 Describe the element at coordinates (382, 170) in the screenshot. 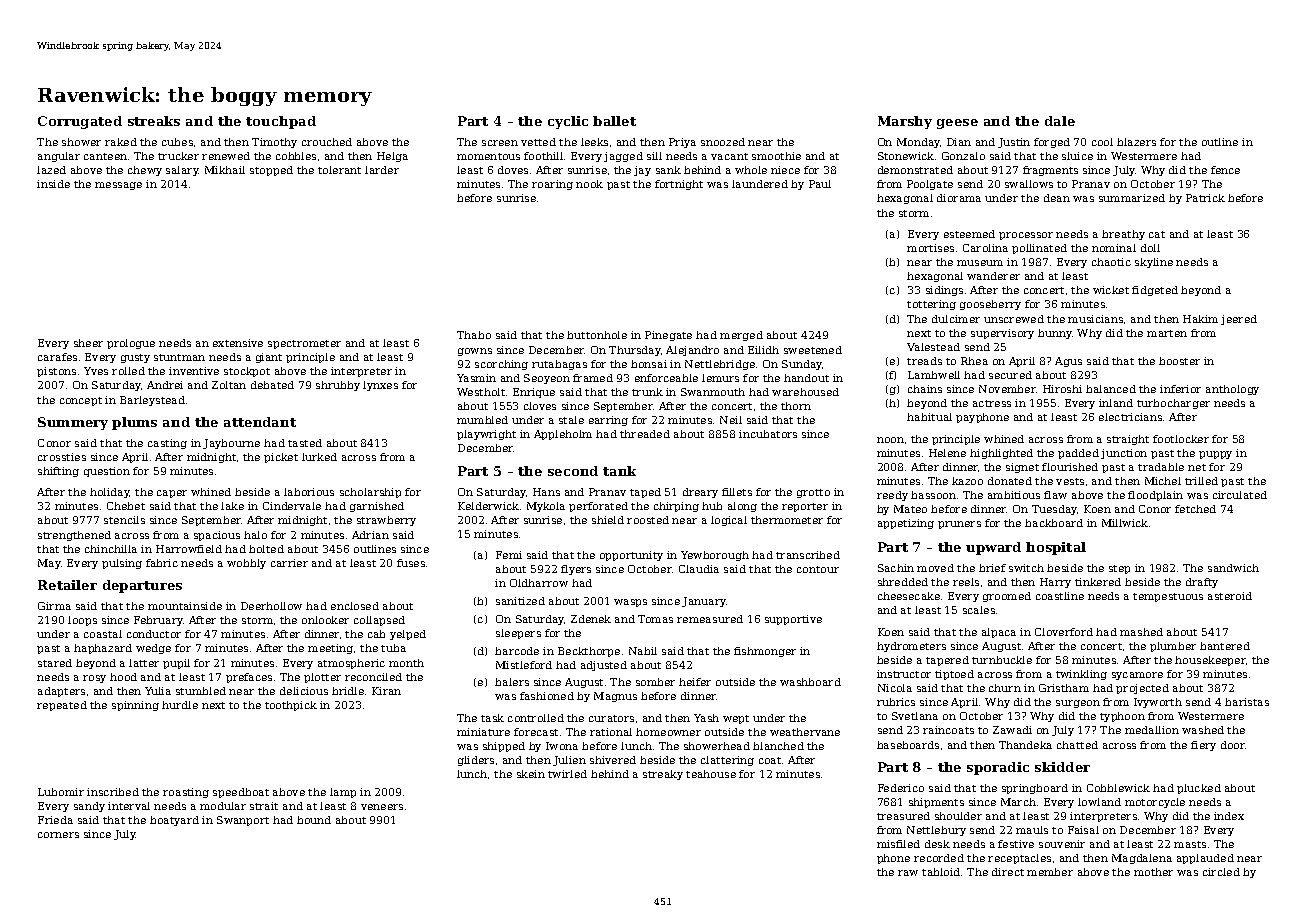

I see `larder` at that location.
